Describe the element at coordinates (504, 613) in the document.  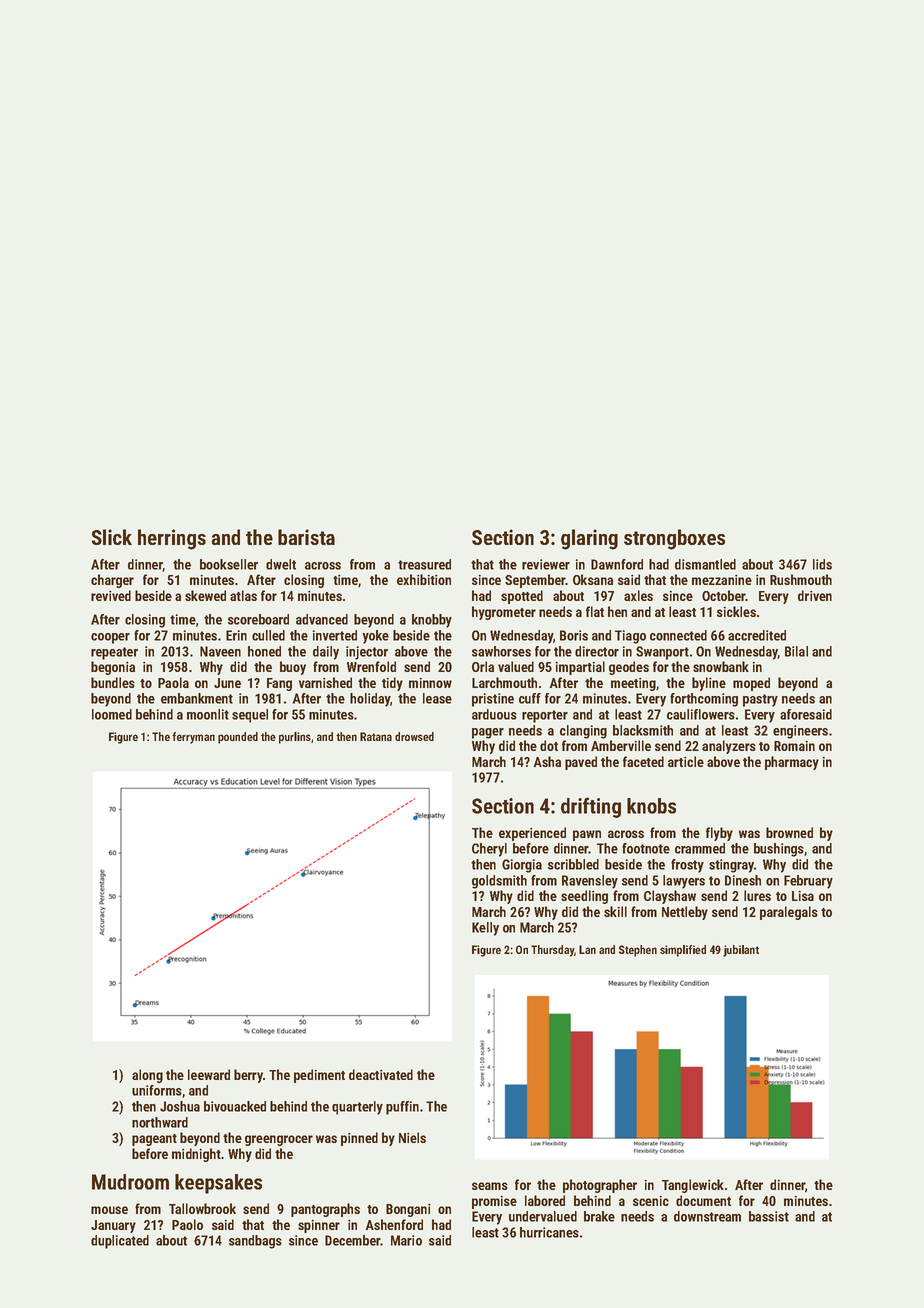
I see `hygrometer` at that location.
